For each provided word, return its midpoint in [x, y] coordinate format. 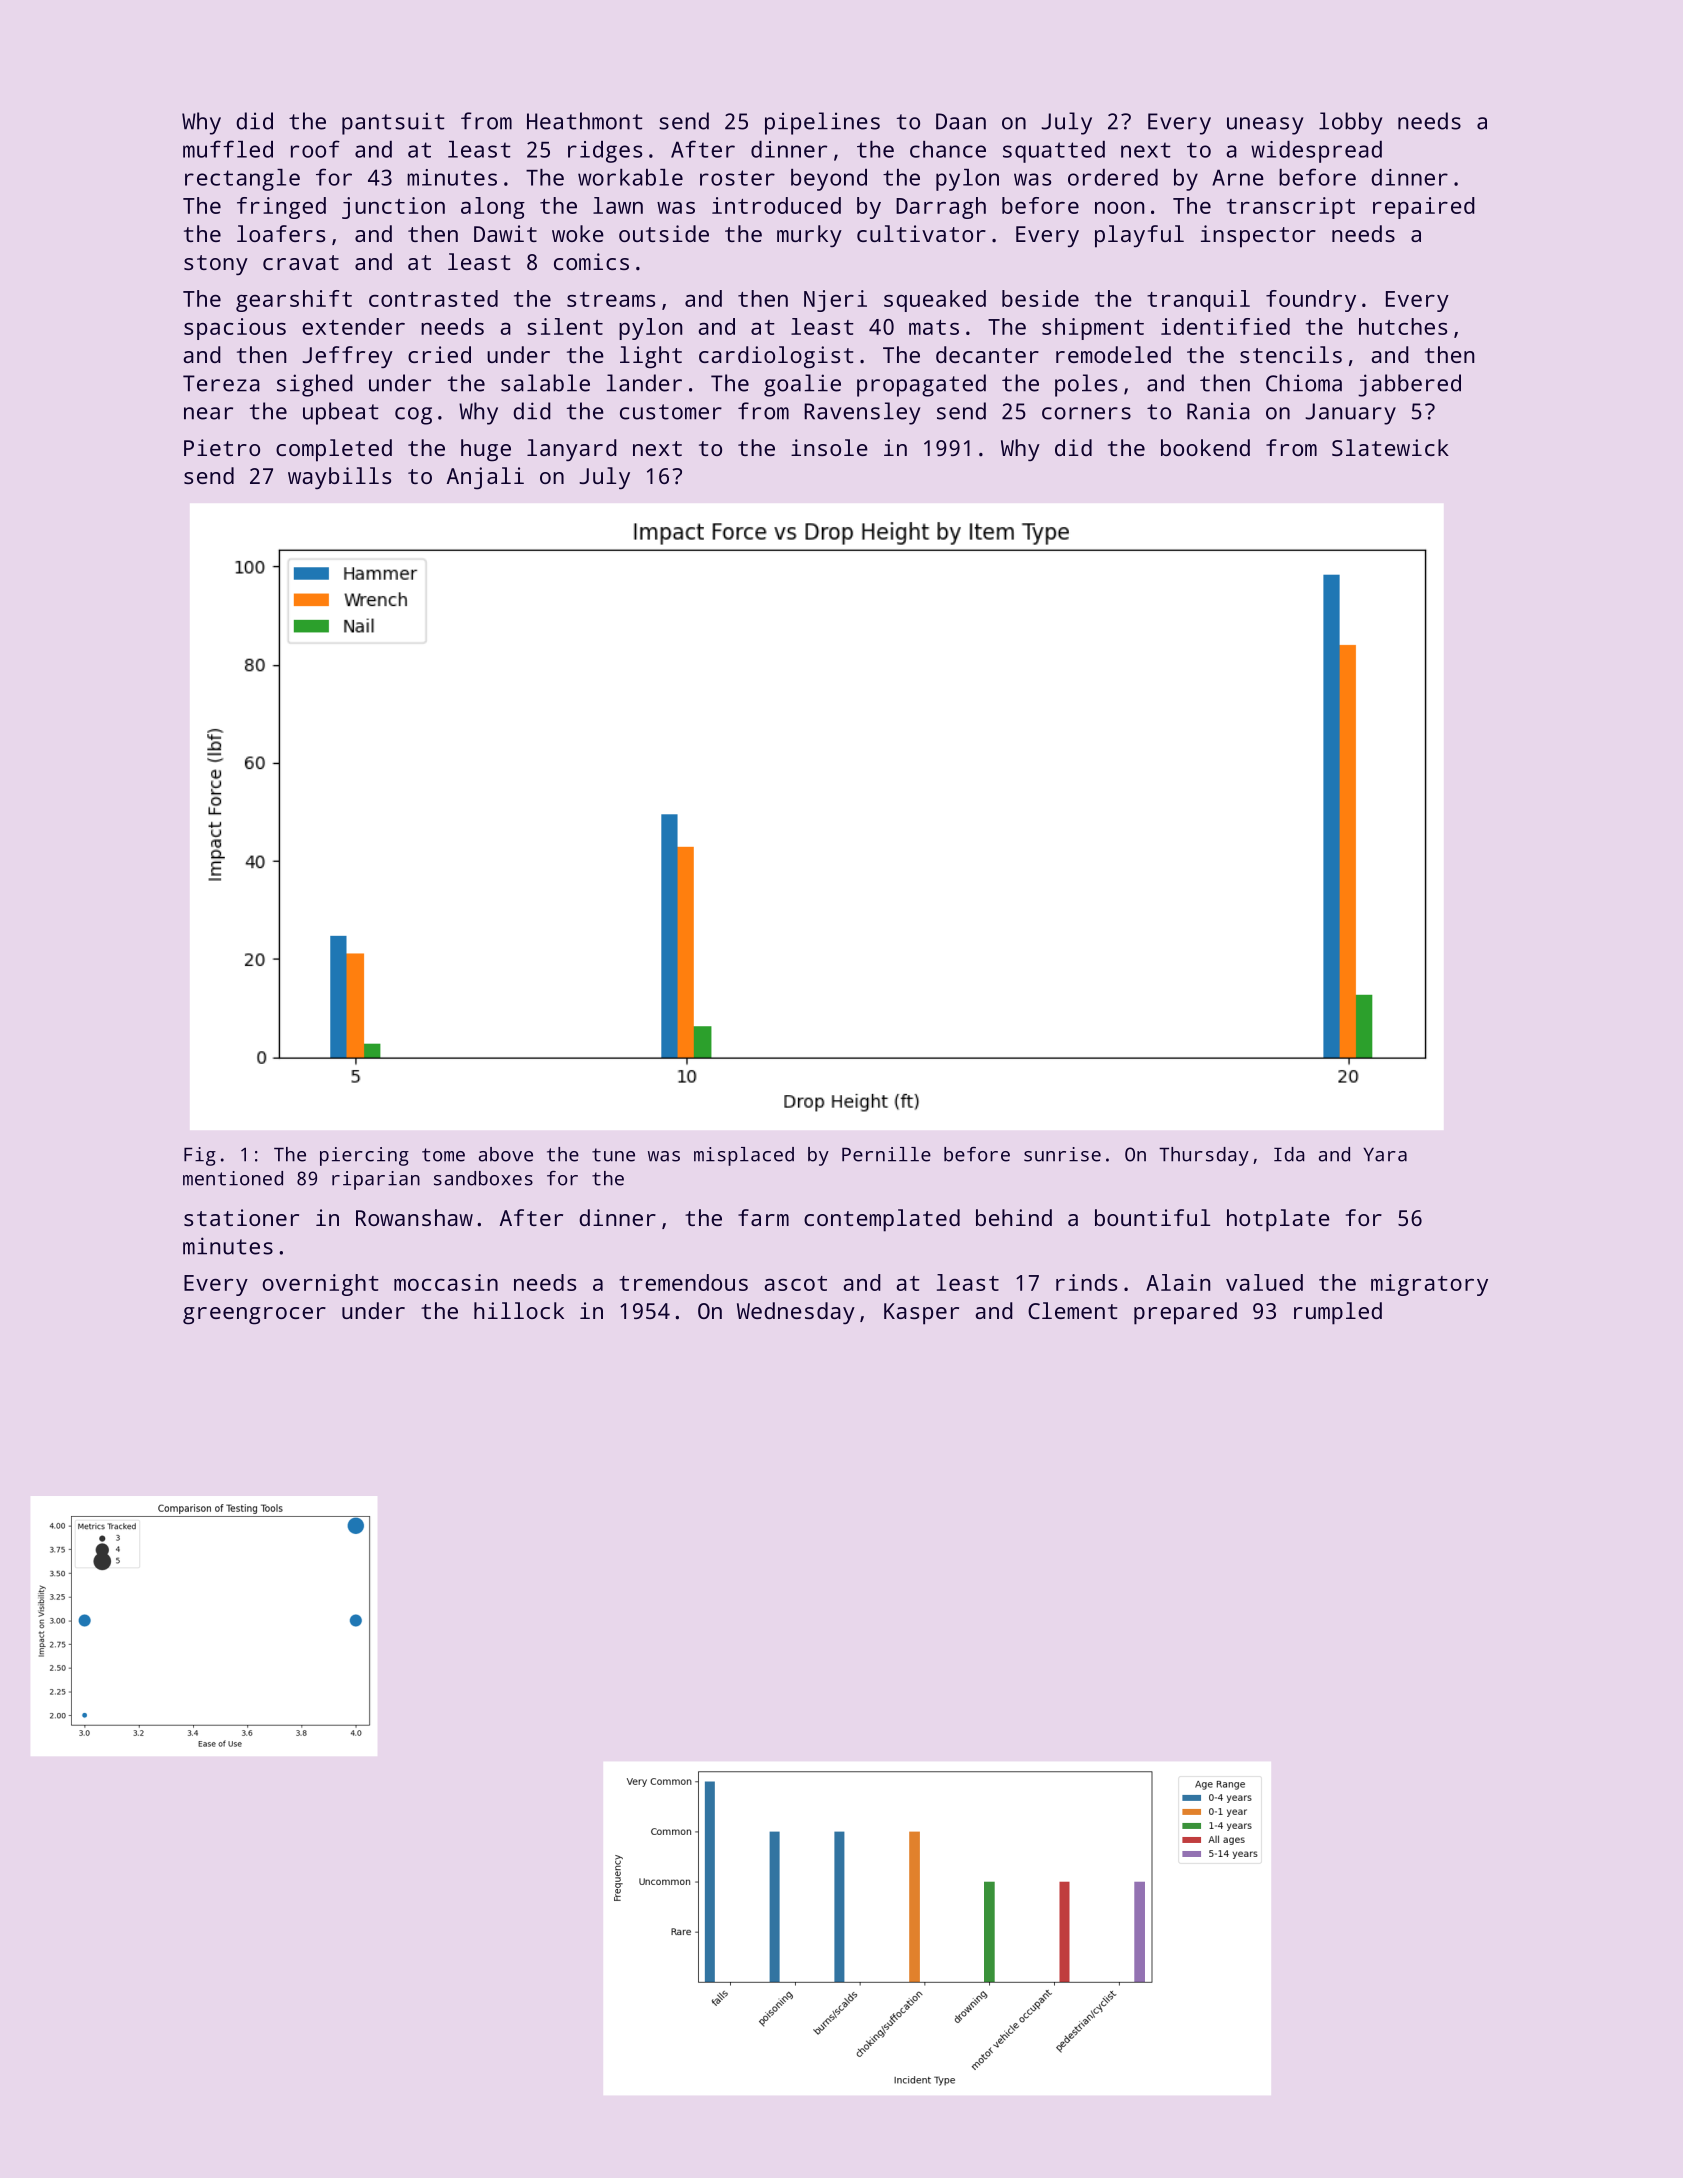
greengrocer [254, 1316]
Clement [1072, 1310]
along [493, 208]
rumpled [1338, 1313]
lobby [1350, 123]
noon [1119, 208]
